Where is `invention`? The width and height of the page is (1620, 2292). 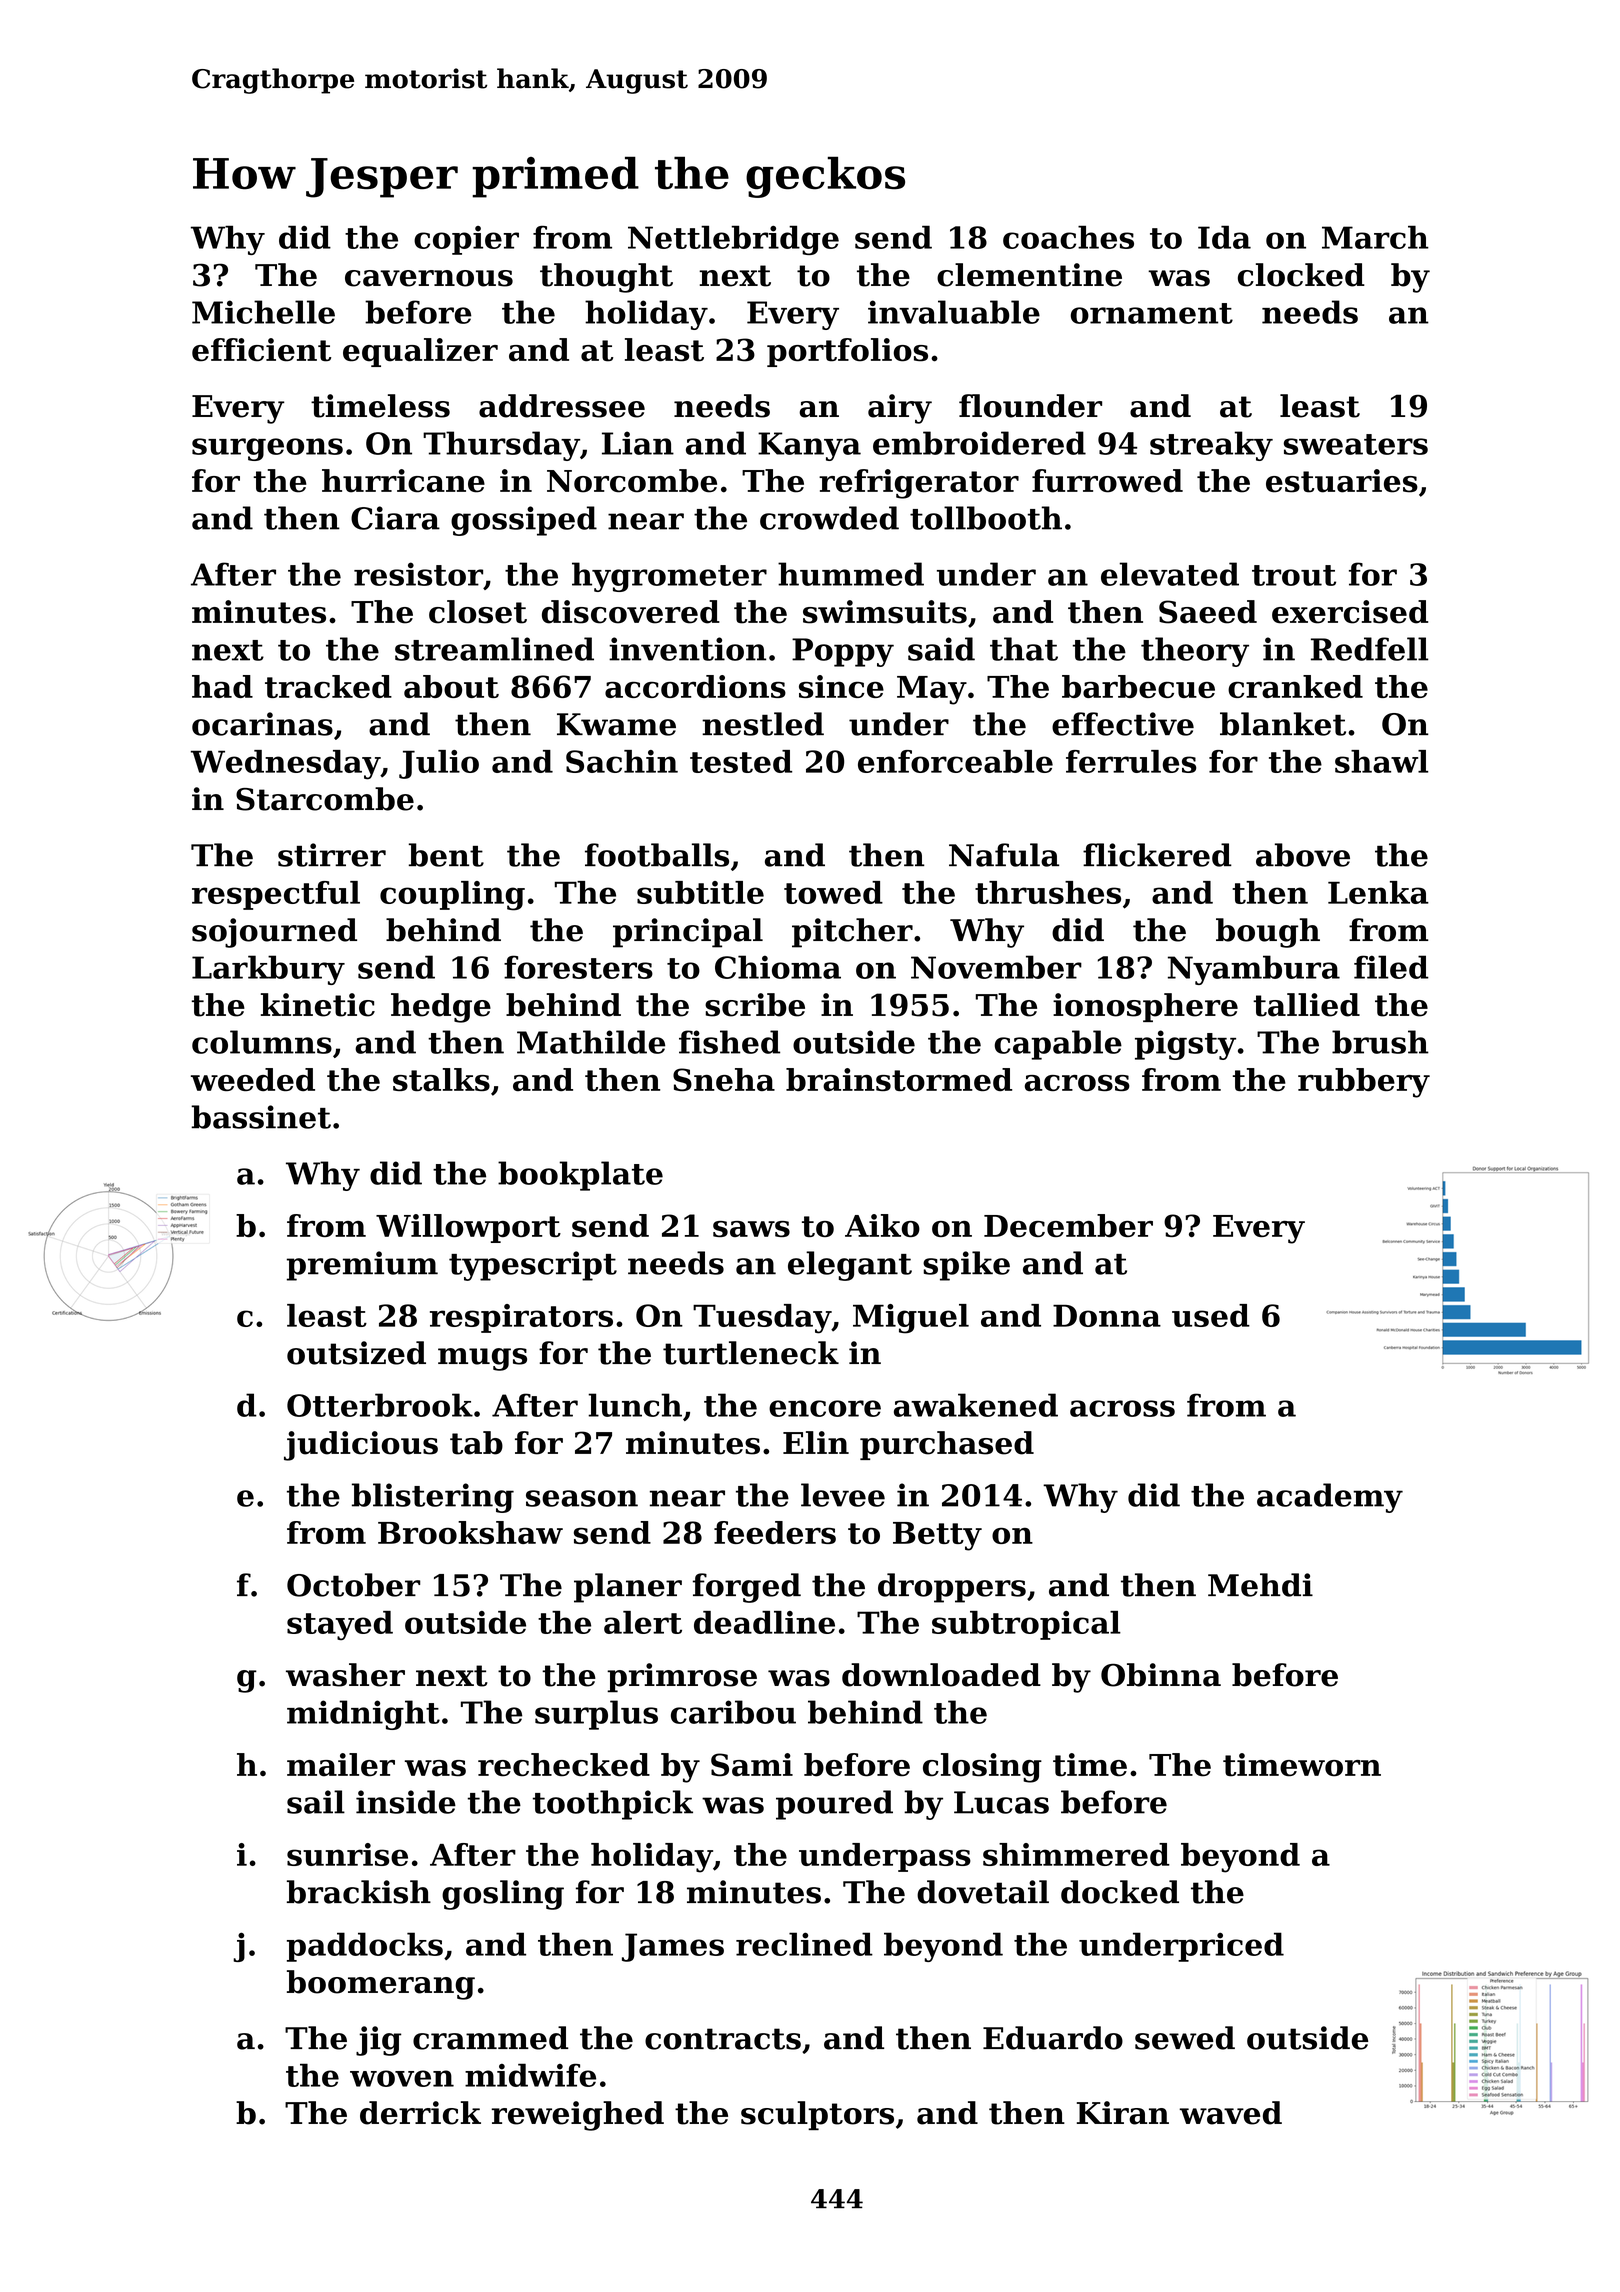
invention is located at coordinates (687, 649).
